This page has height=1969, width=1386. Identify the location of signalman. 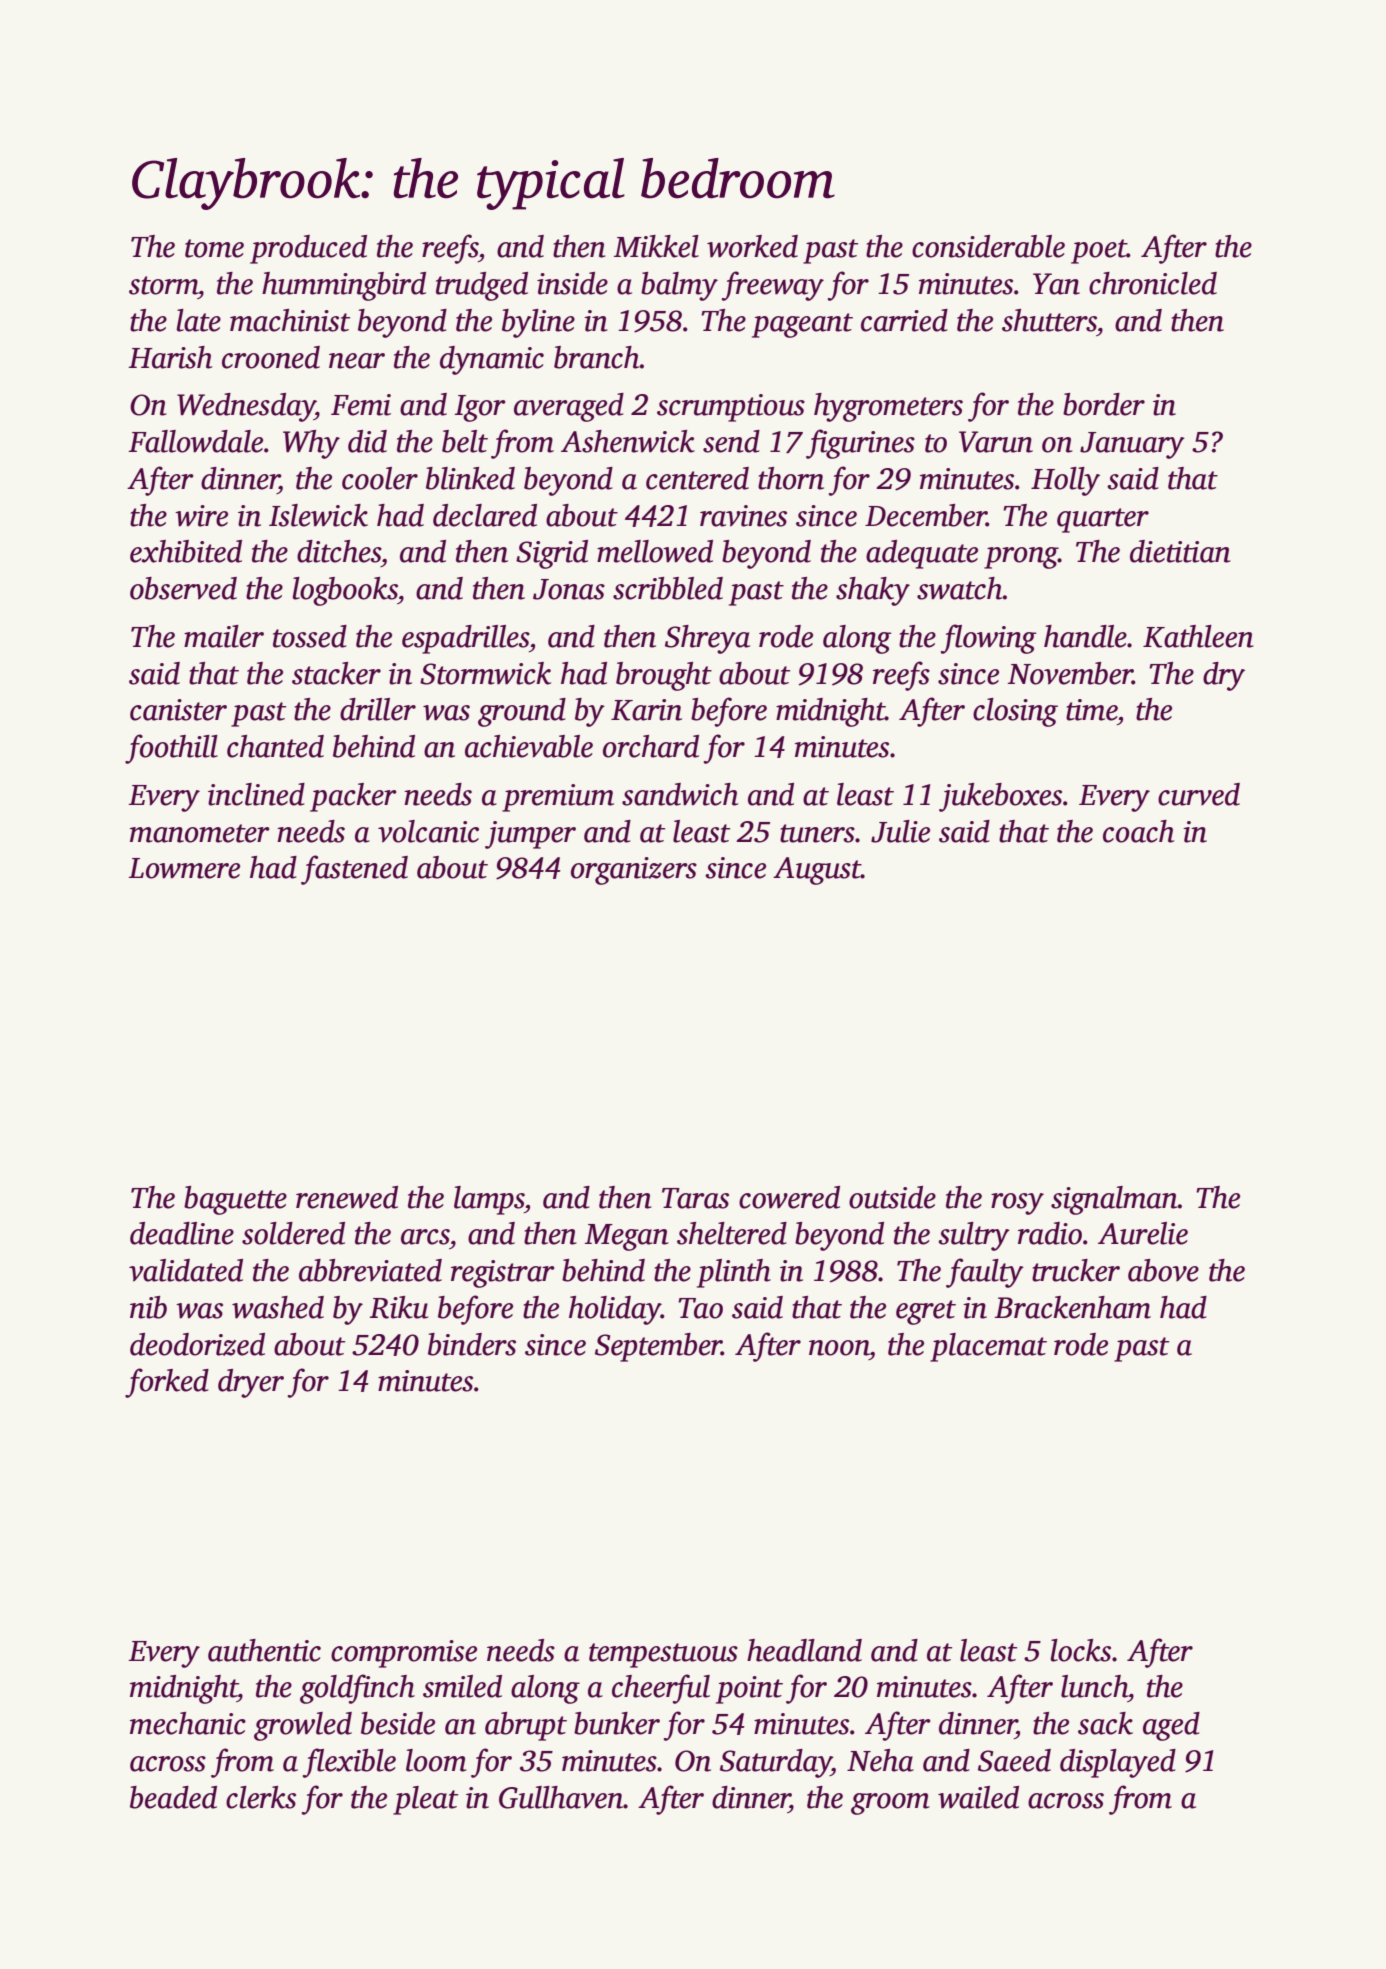
(1114, 1200).
